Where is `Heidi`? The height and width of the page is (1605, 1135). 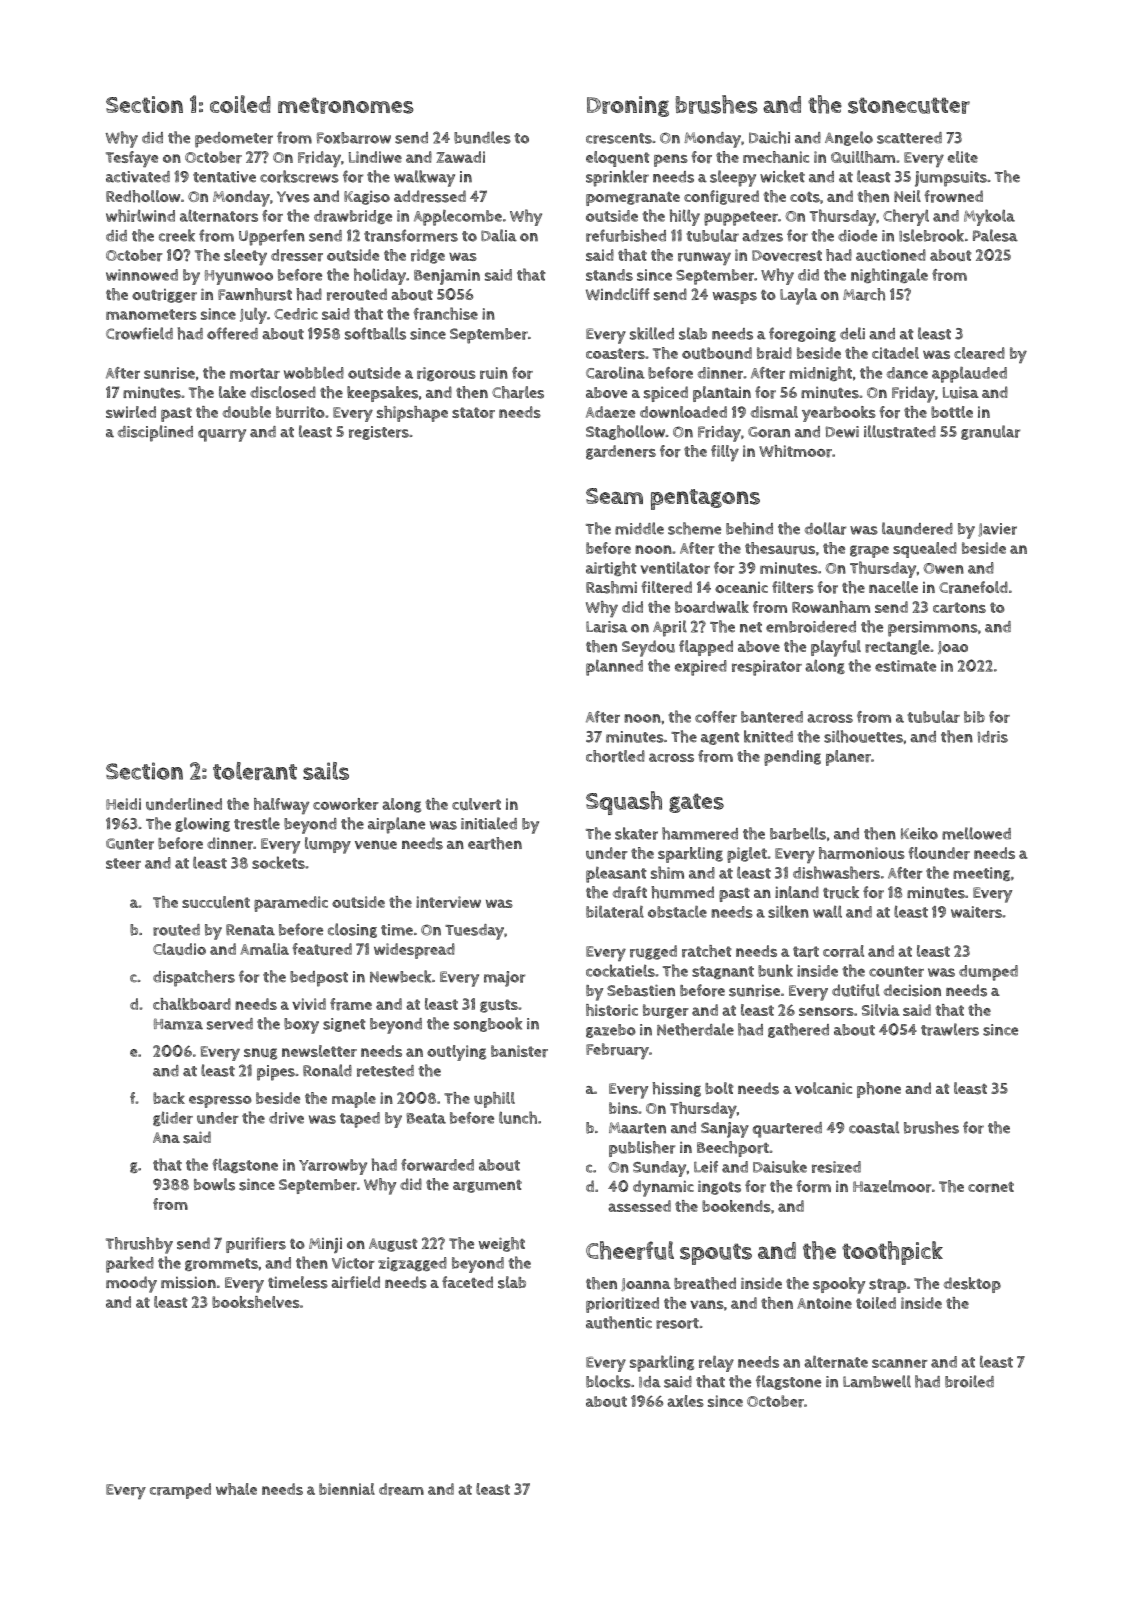 Heidi is located at coordinates (123, 804).
